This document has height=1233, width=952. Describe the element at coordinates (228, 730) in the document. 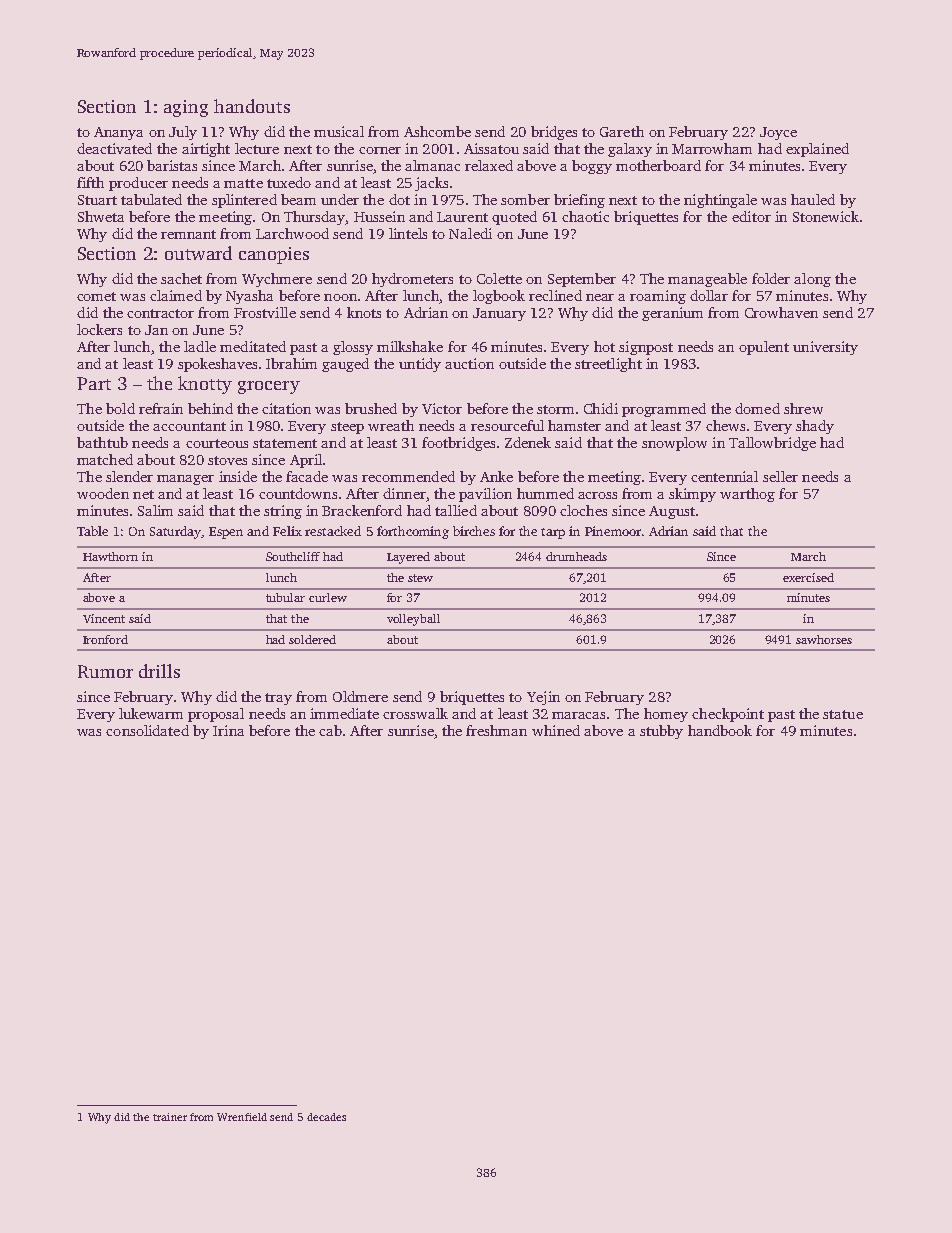

I see `Irina` at that location.
